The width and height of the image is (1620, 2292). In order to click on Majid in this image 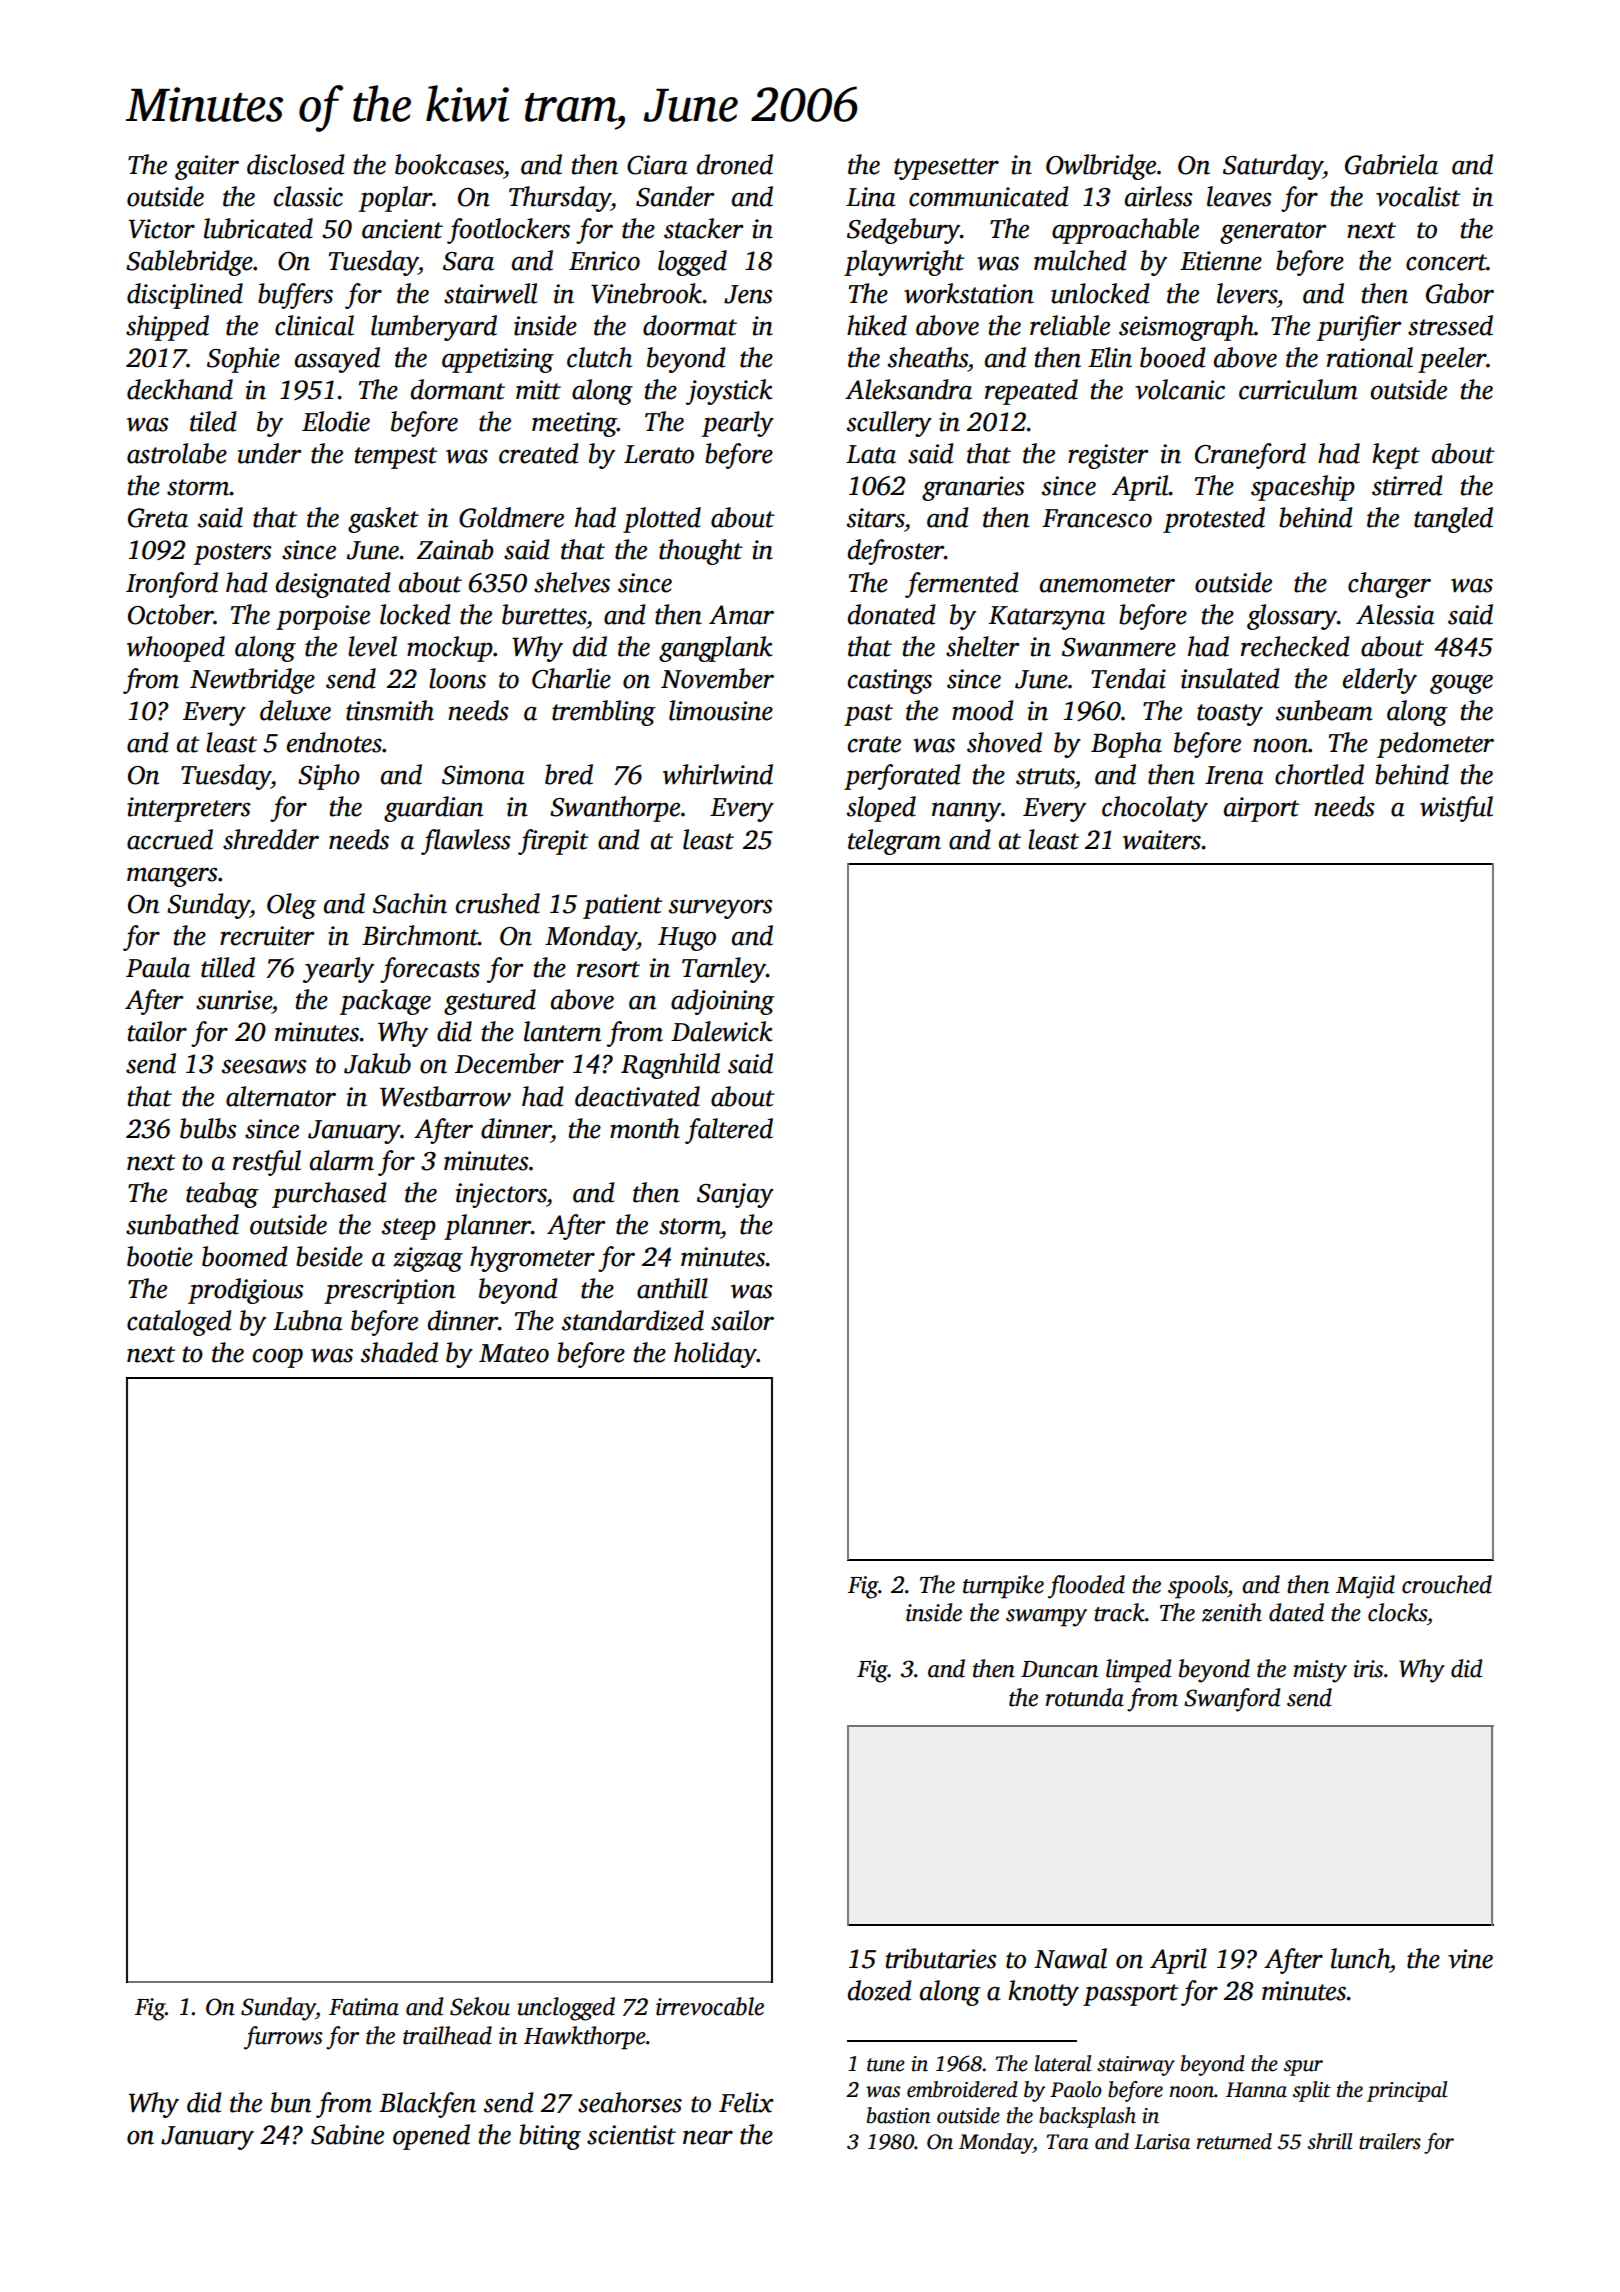, I will do `click(1365, 1587)`.
